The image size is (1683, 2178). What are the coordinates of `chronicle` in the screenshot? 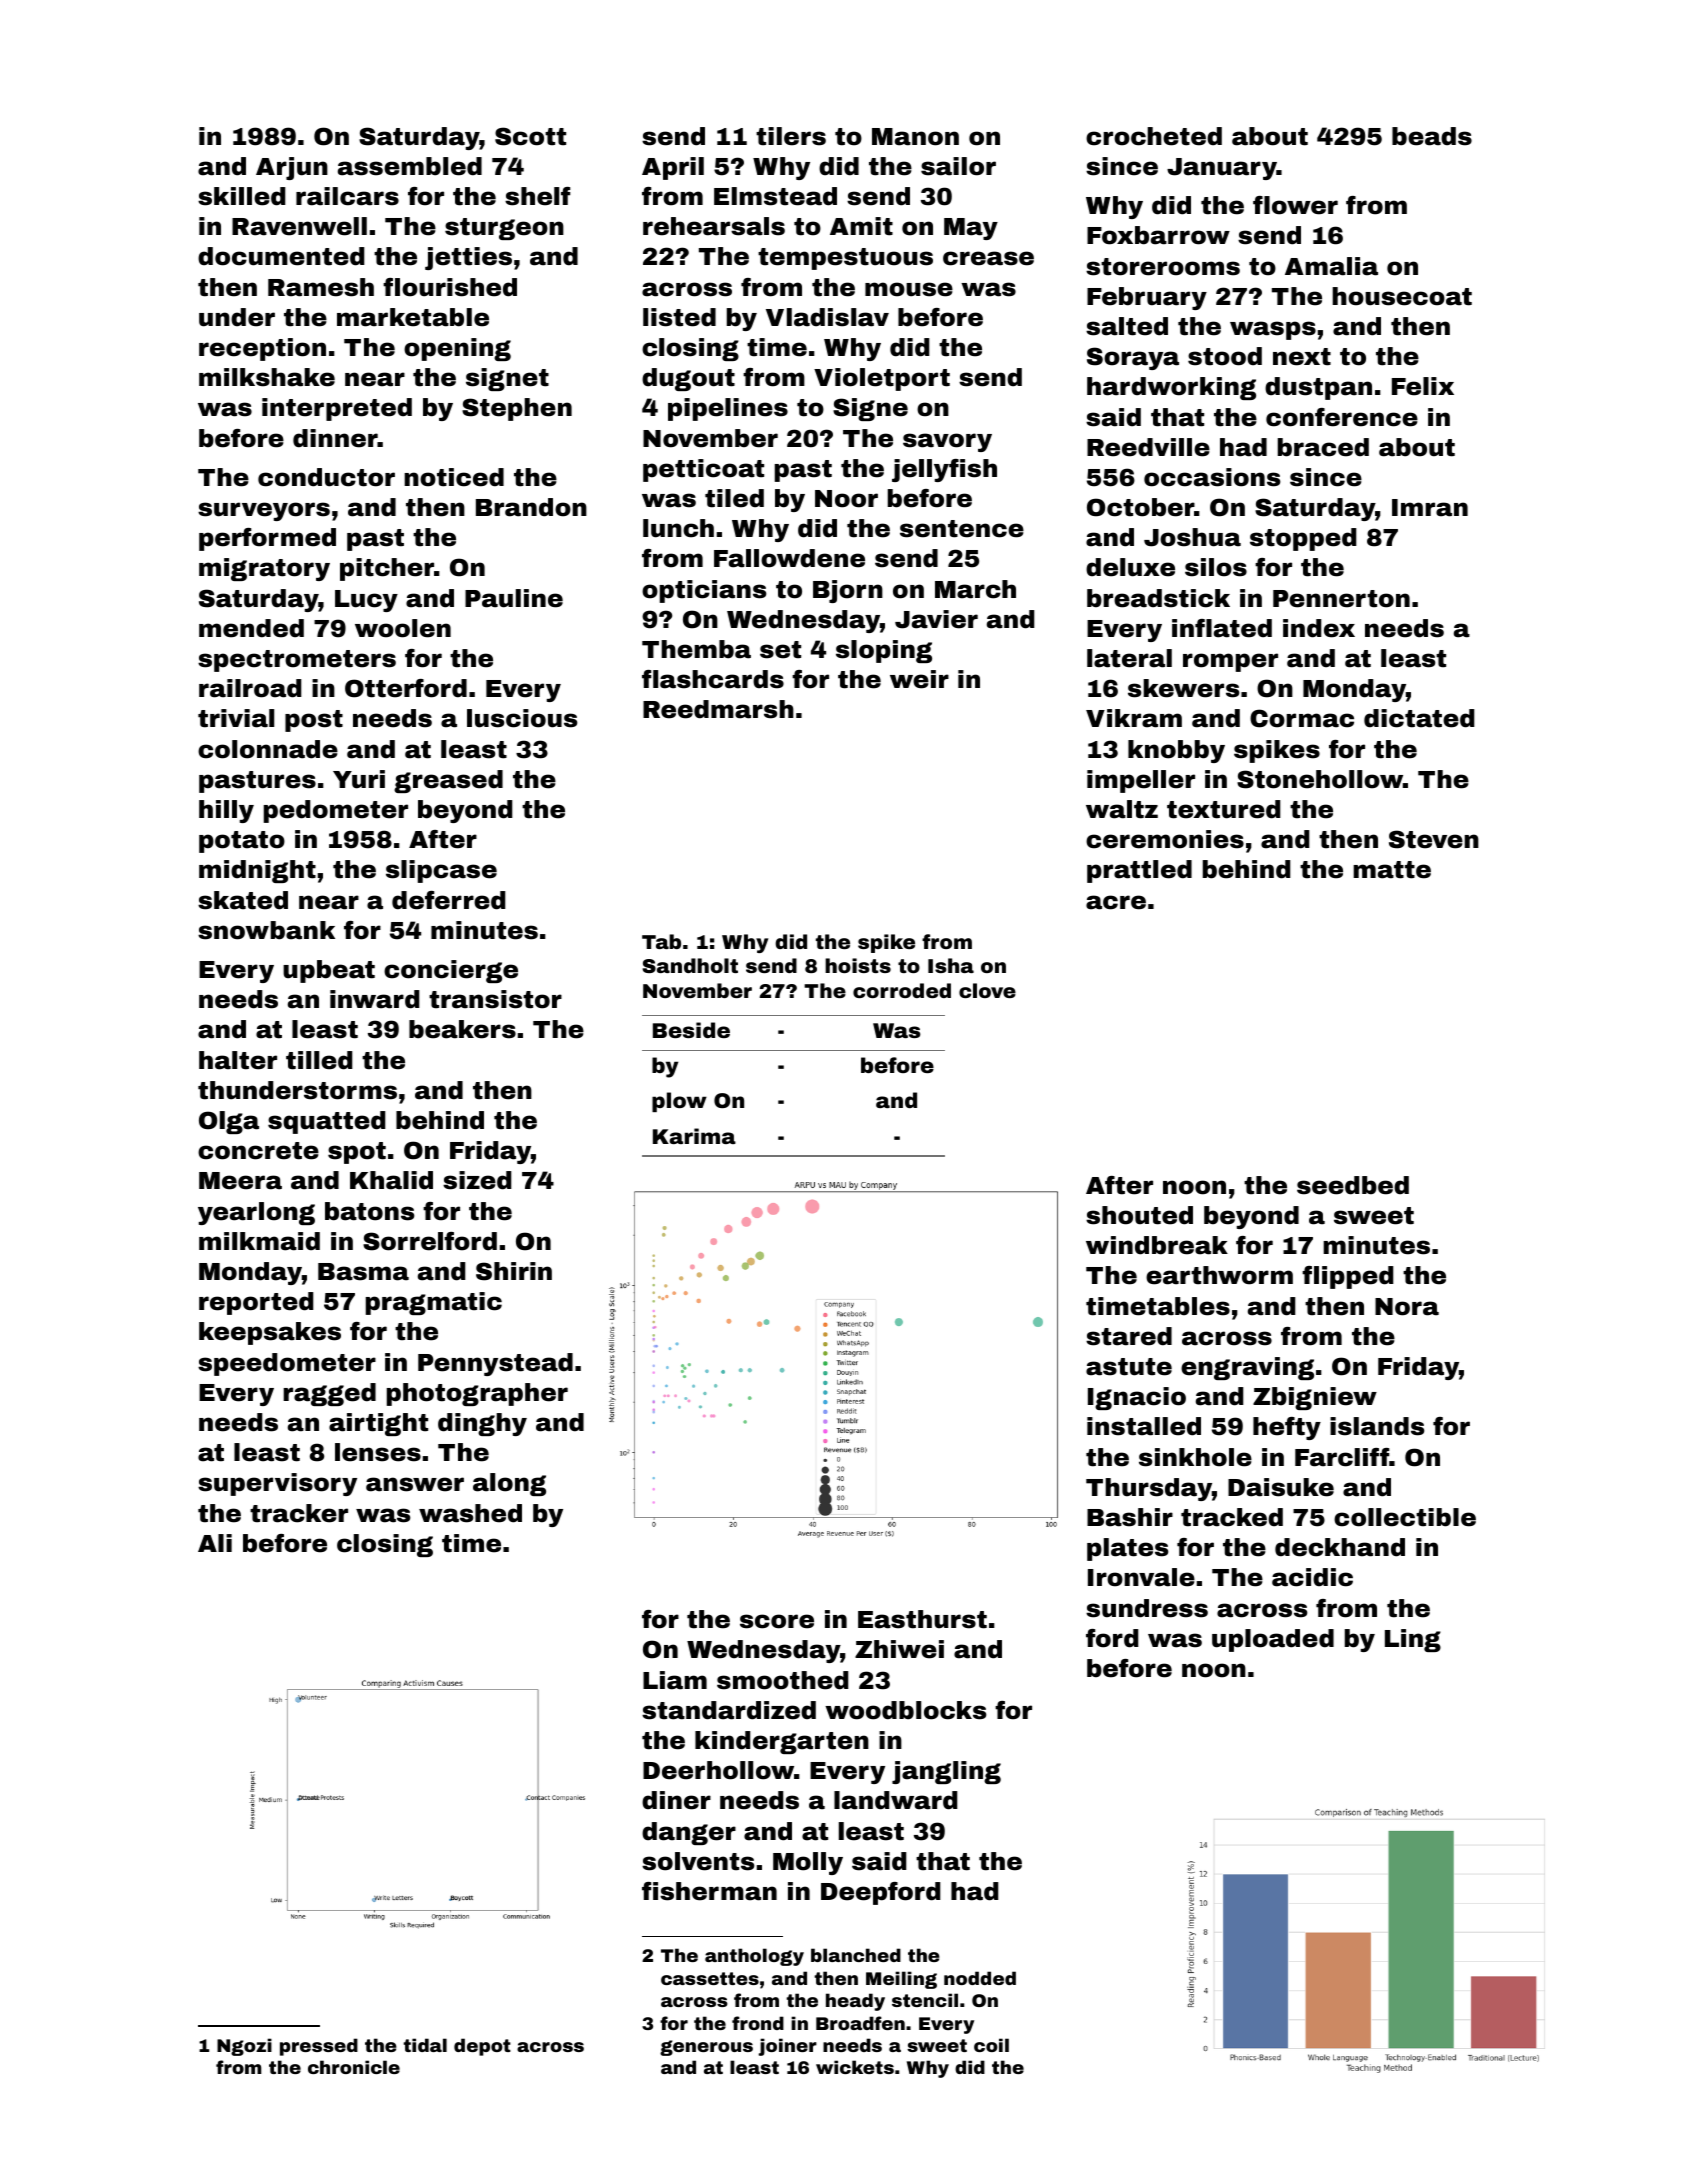 It's located at (354, 2067).
